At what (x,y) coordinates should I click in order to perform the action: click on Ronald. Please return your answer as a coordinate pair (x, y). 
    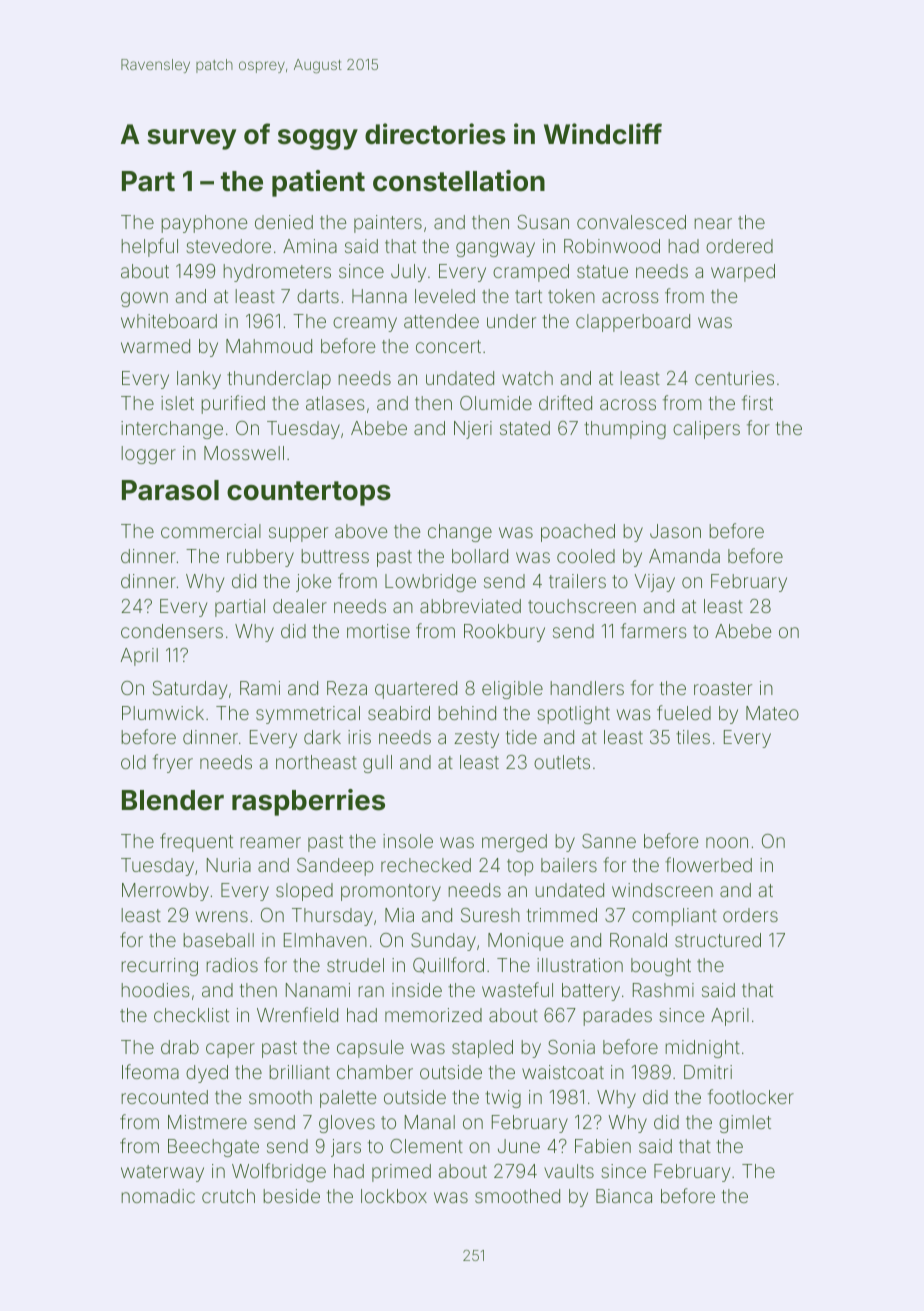
    Looking at the image, I should click on (638, 940).
